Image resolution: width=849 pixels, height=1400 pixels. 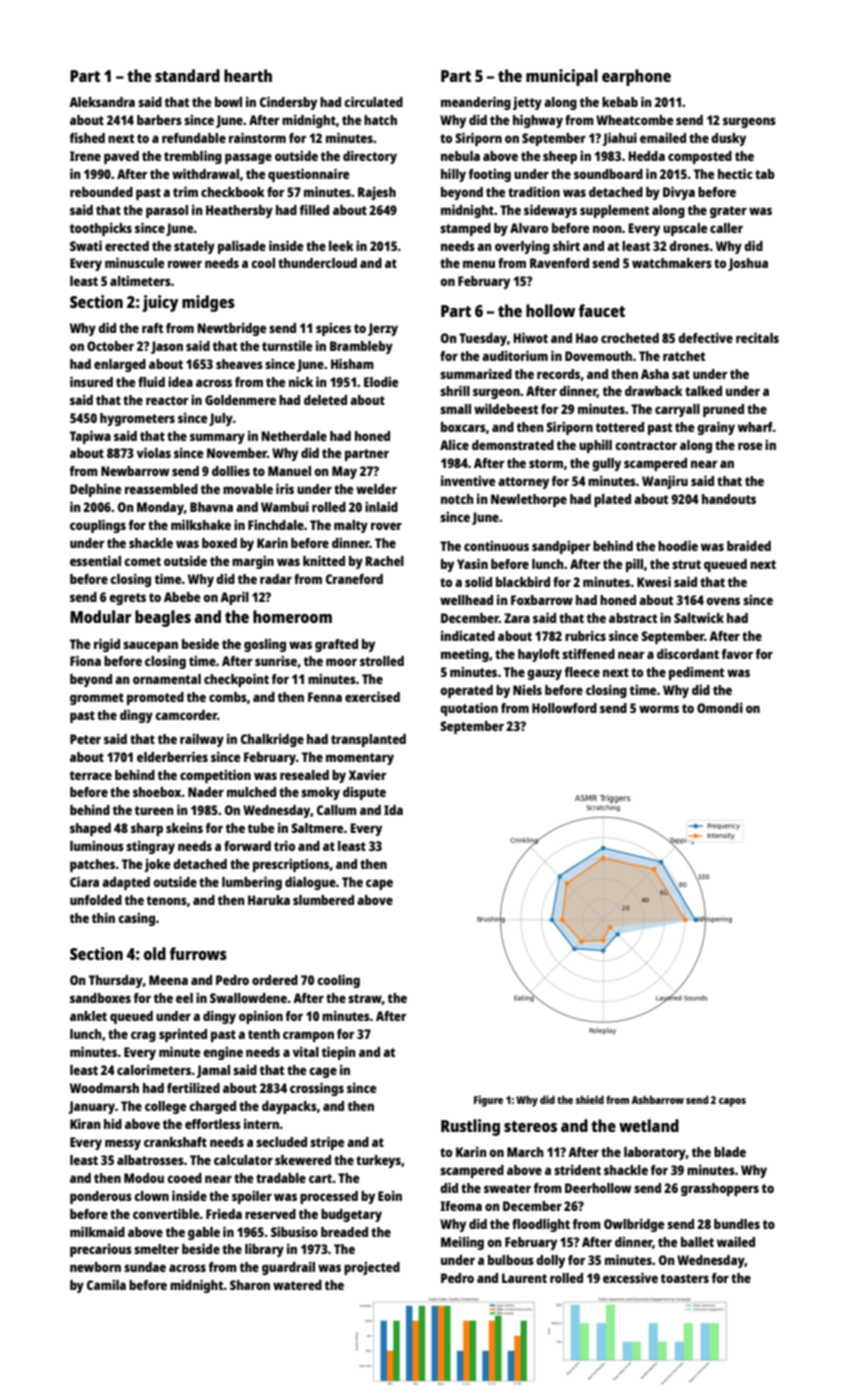 I want to click on Eoin, so click(x=390, y=1196).
